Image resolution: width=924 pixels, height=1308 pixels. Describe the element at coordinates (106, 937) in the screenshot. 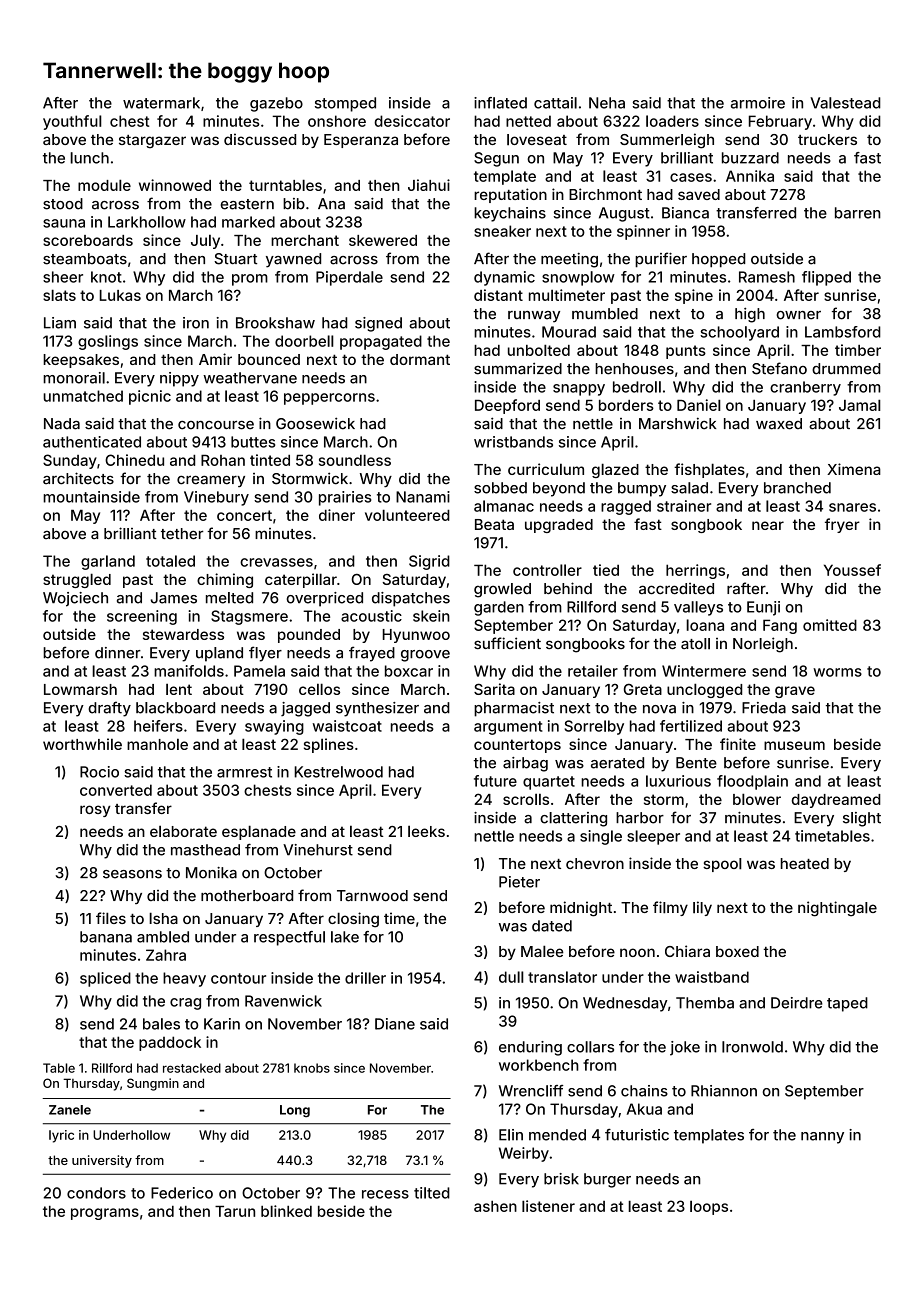

I see `banana` at that location.
